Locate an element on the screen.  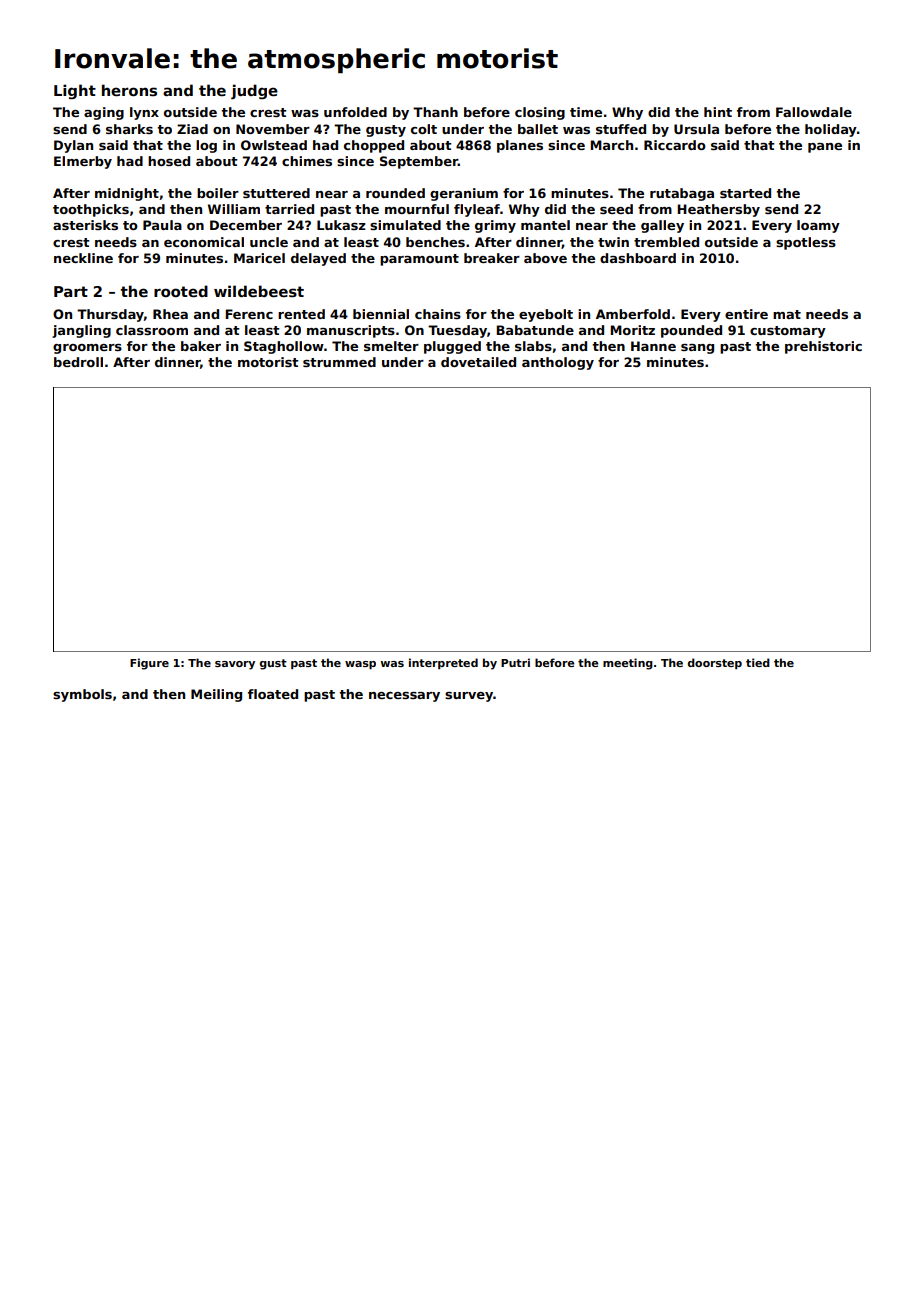
baker is located at coordinates (201, 346).
